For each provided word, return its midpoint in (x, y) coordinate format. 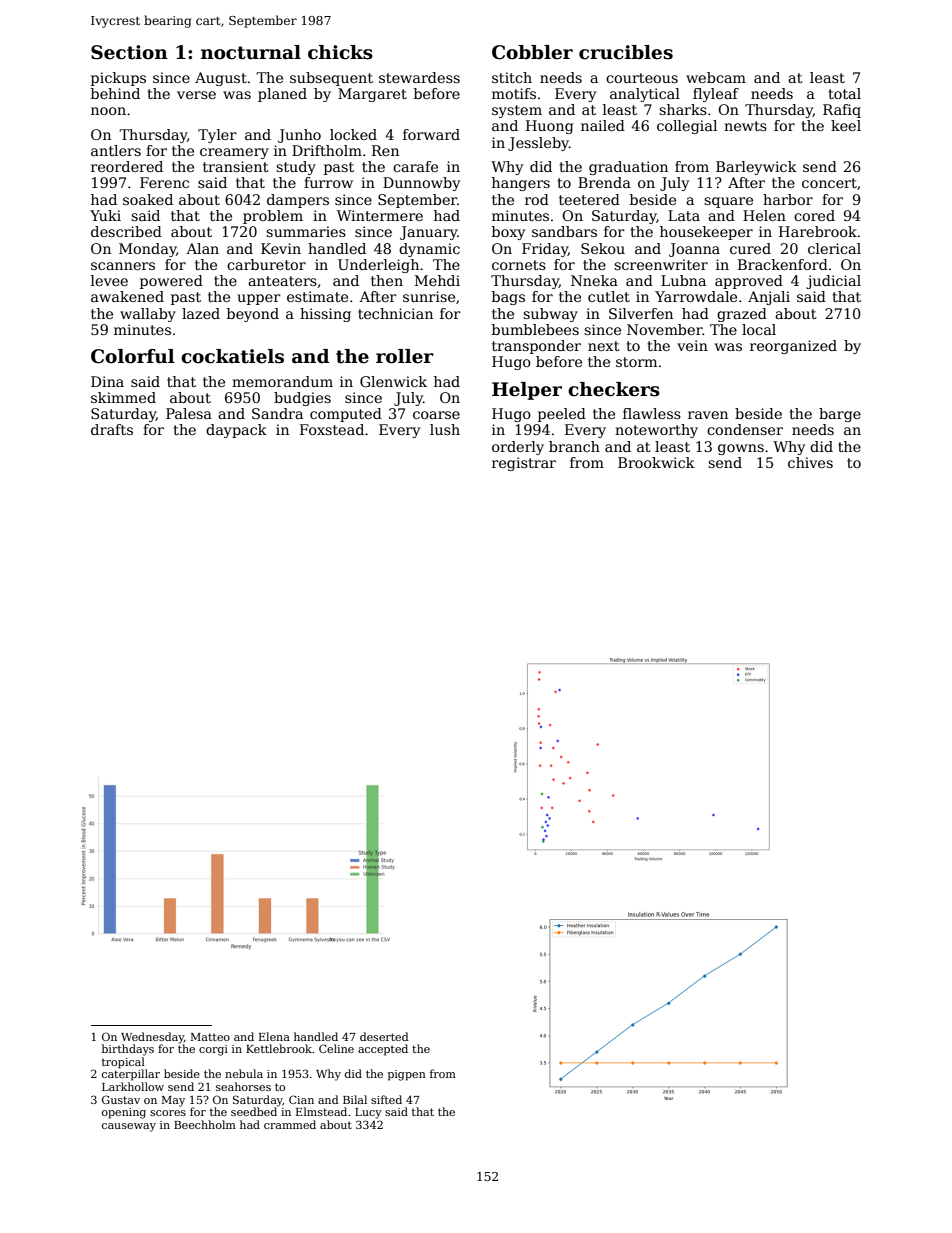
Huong (549, 127)
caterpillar (131, 1075)
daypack (236, 431)
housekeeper (706, 233)
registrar (524, 464)
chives (810, 462)
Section (129, 52)
